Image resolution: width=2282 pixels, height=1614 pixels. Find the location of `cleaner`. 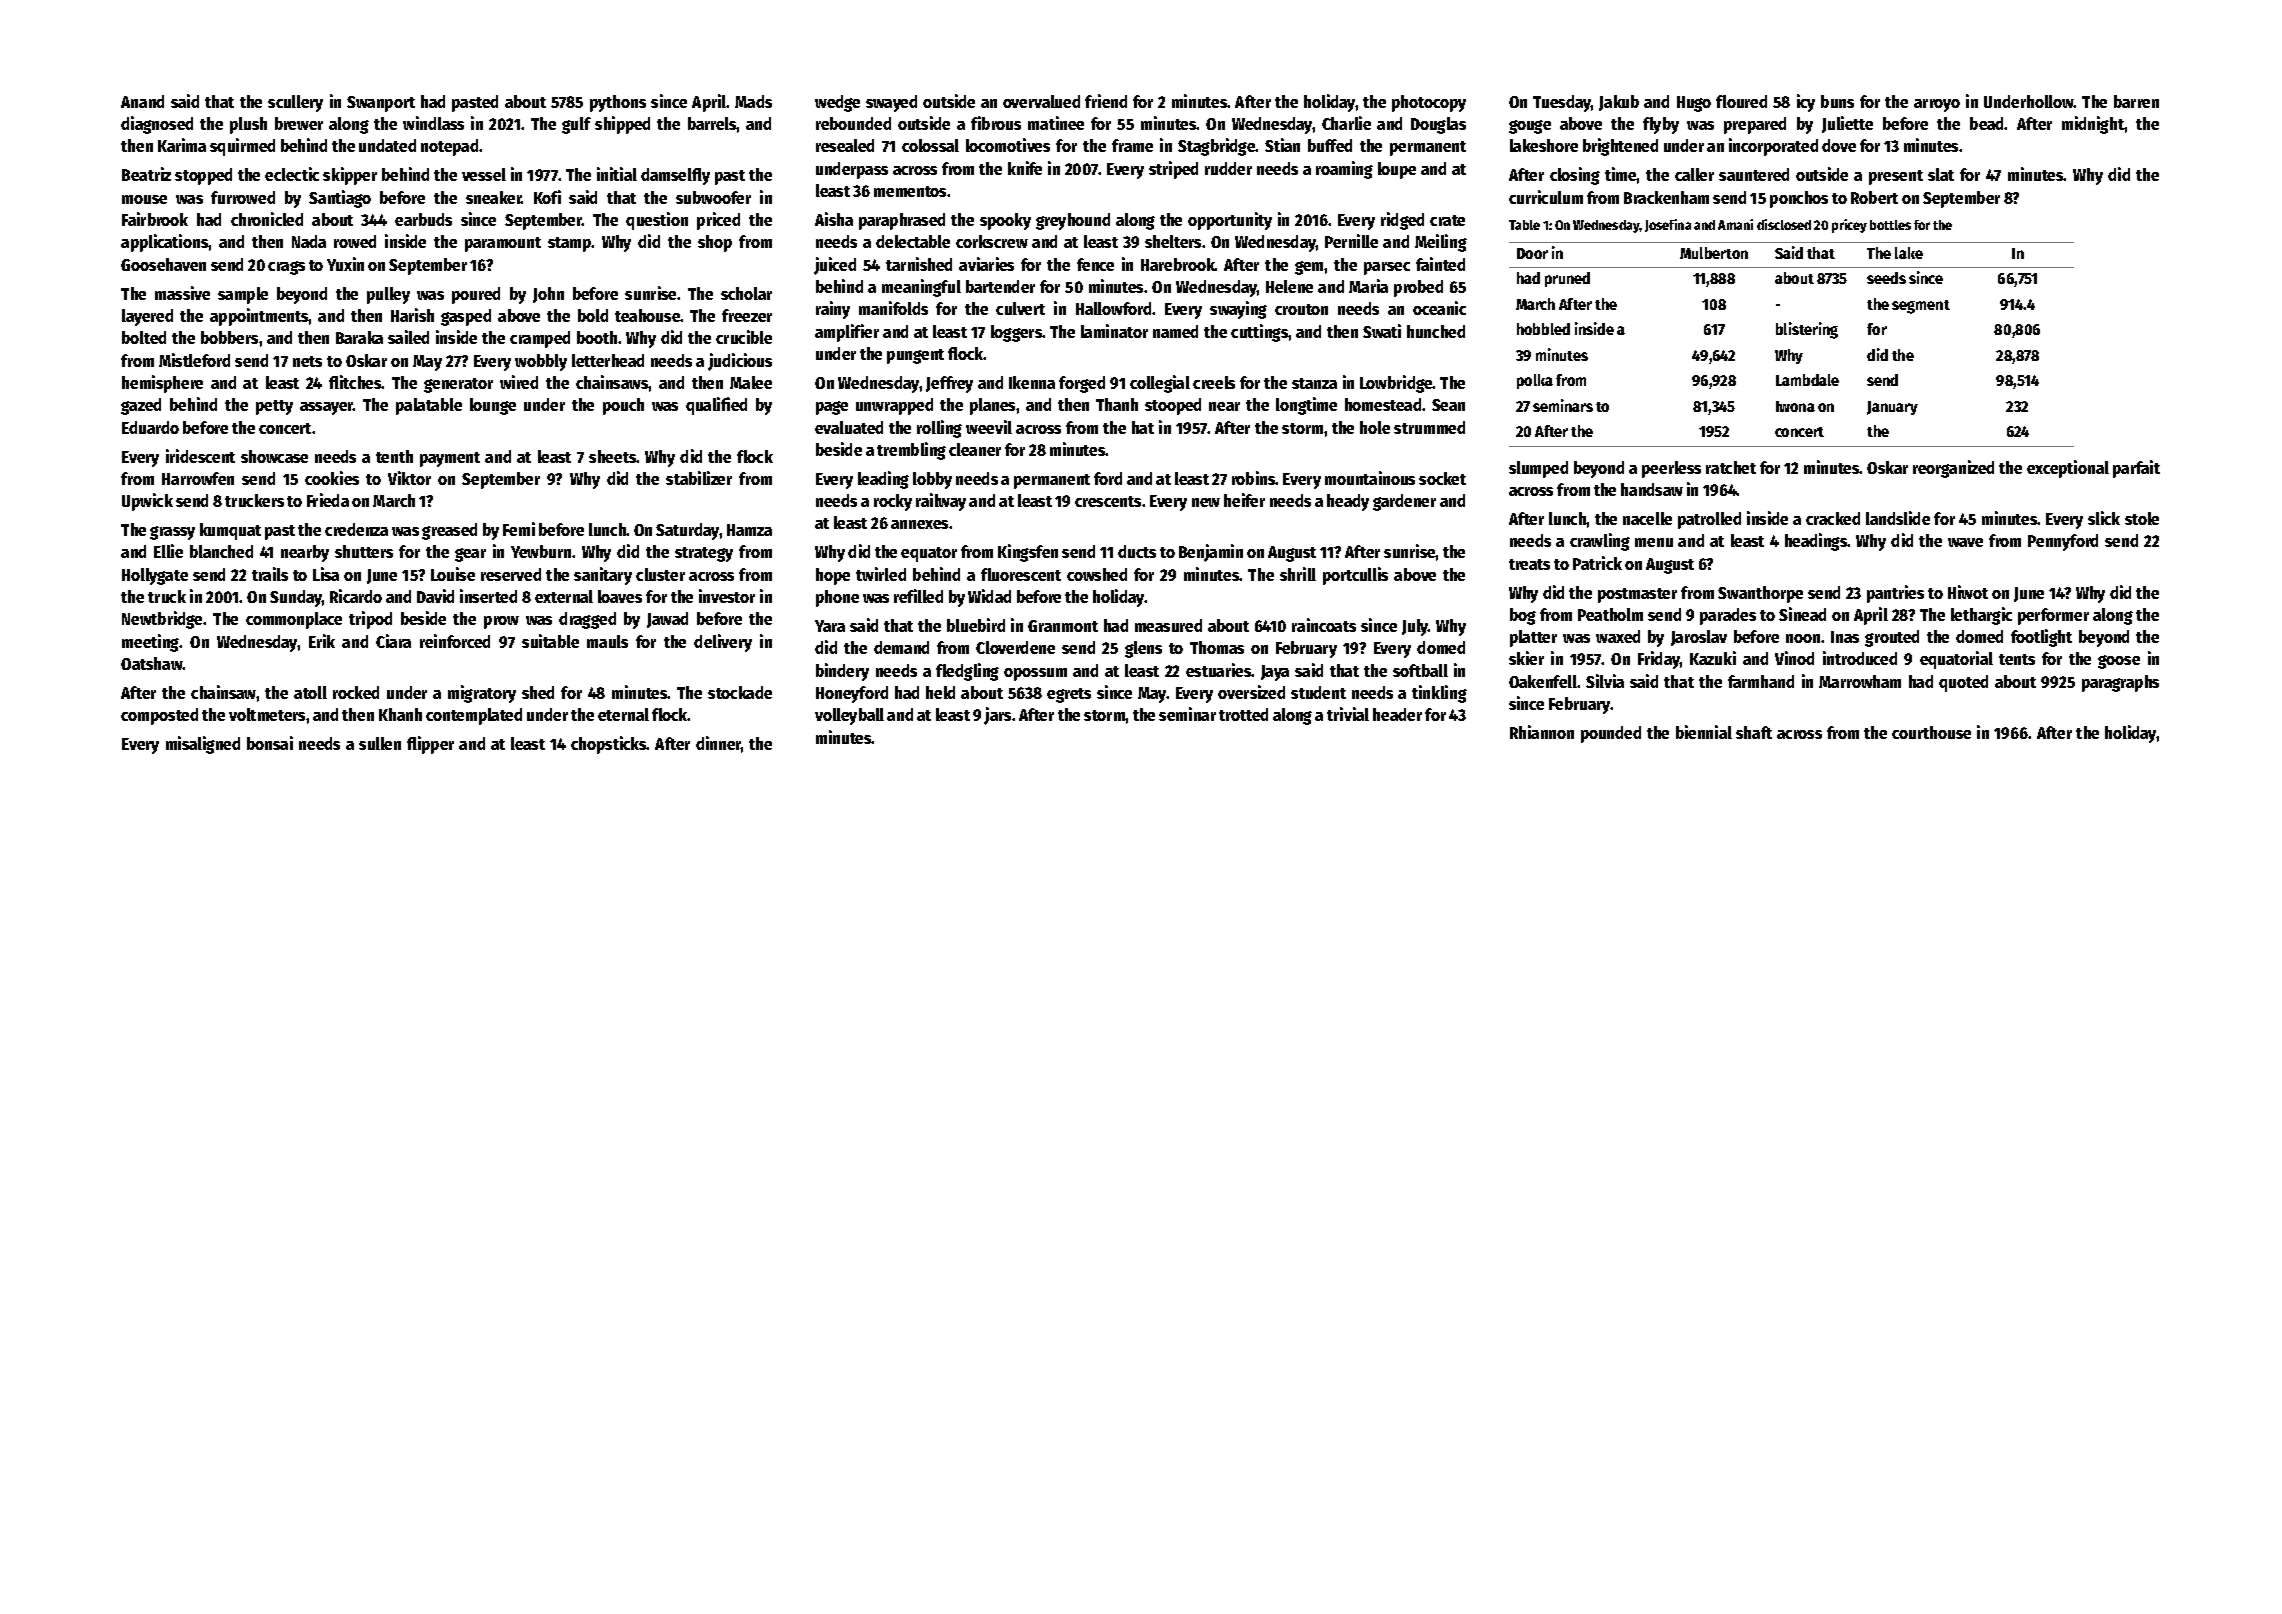

cleaner is located at coordinates (975, 449).
